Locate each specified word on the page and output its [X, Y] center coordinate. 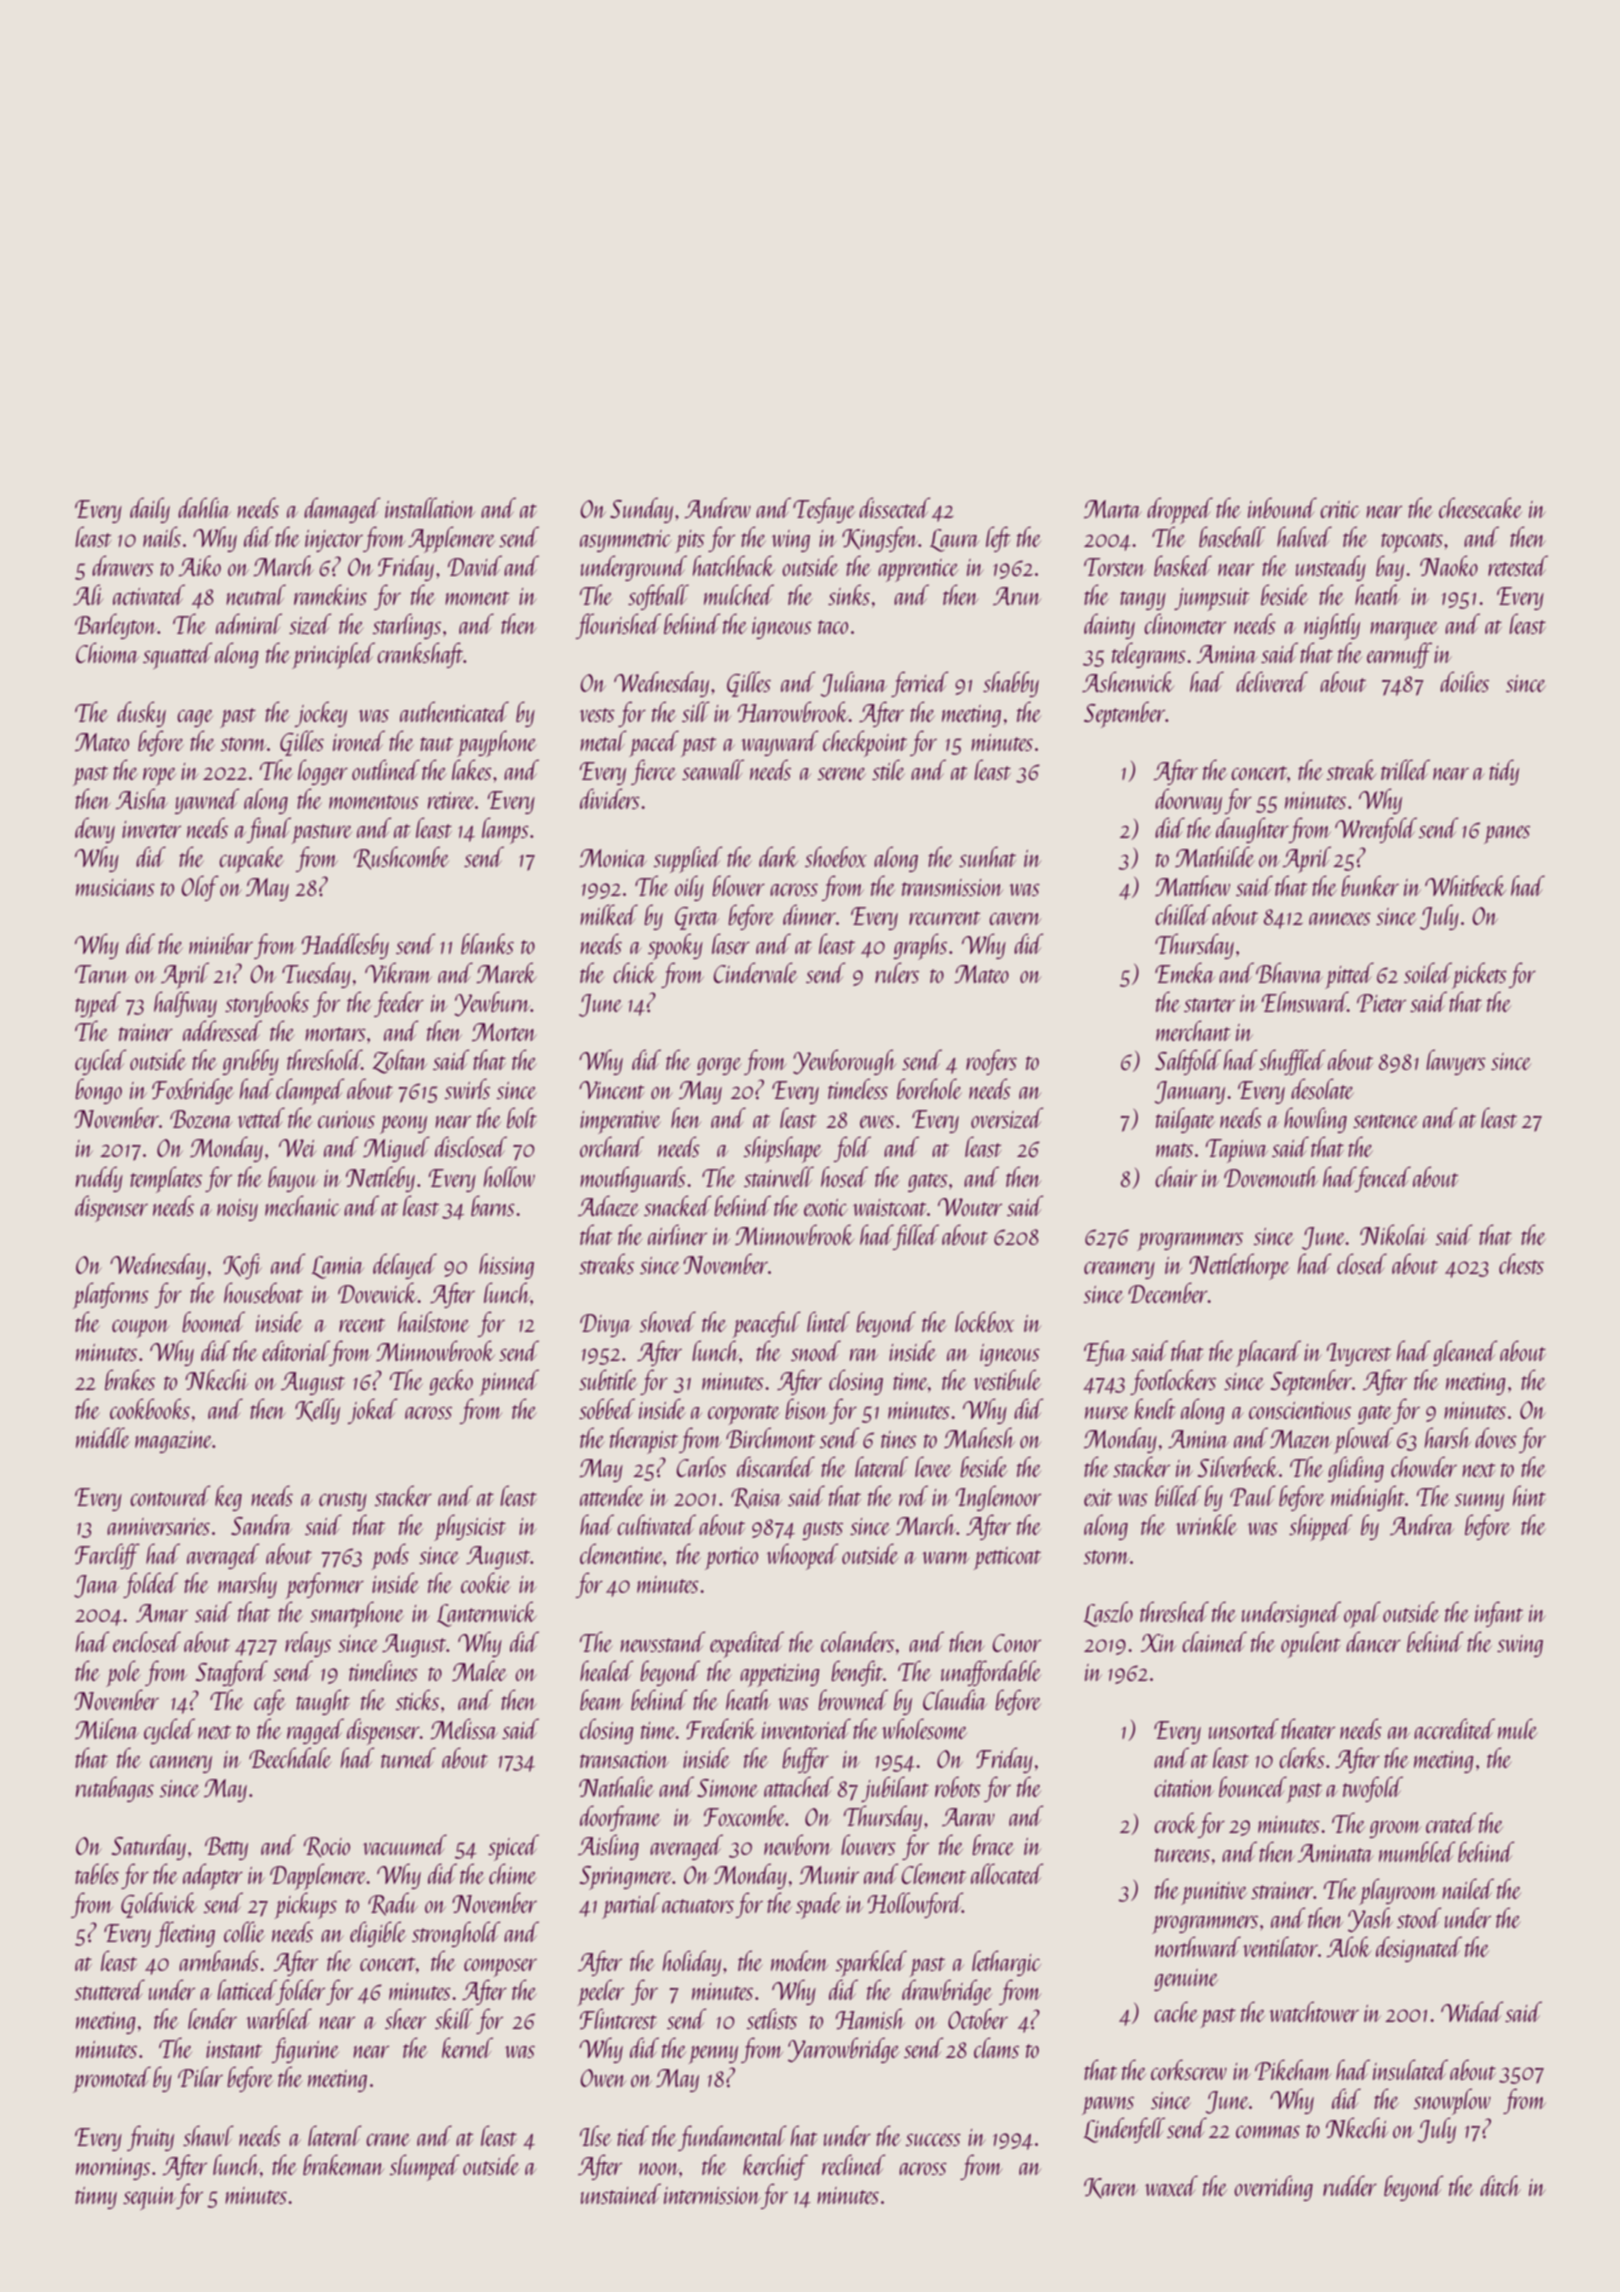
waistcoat [890, 1207]
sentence [1385, 1121]
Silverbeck [1238, 1466]
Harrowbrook [793, 711]
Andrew [718, 507]
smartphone [357, 1614]
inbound [1282, 507]
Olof [200, 888]
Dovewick [378, 1292]
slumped [424, 2167]
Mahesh [979, 1437]
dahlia [204, 507]
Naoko [1449, 565]
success [933, 2140]
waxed [1171, 2185]
